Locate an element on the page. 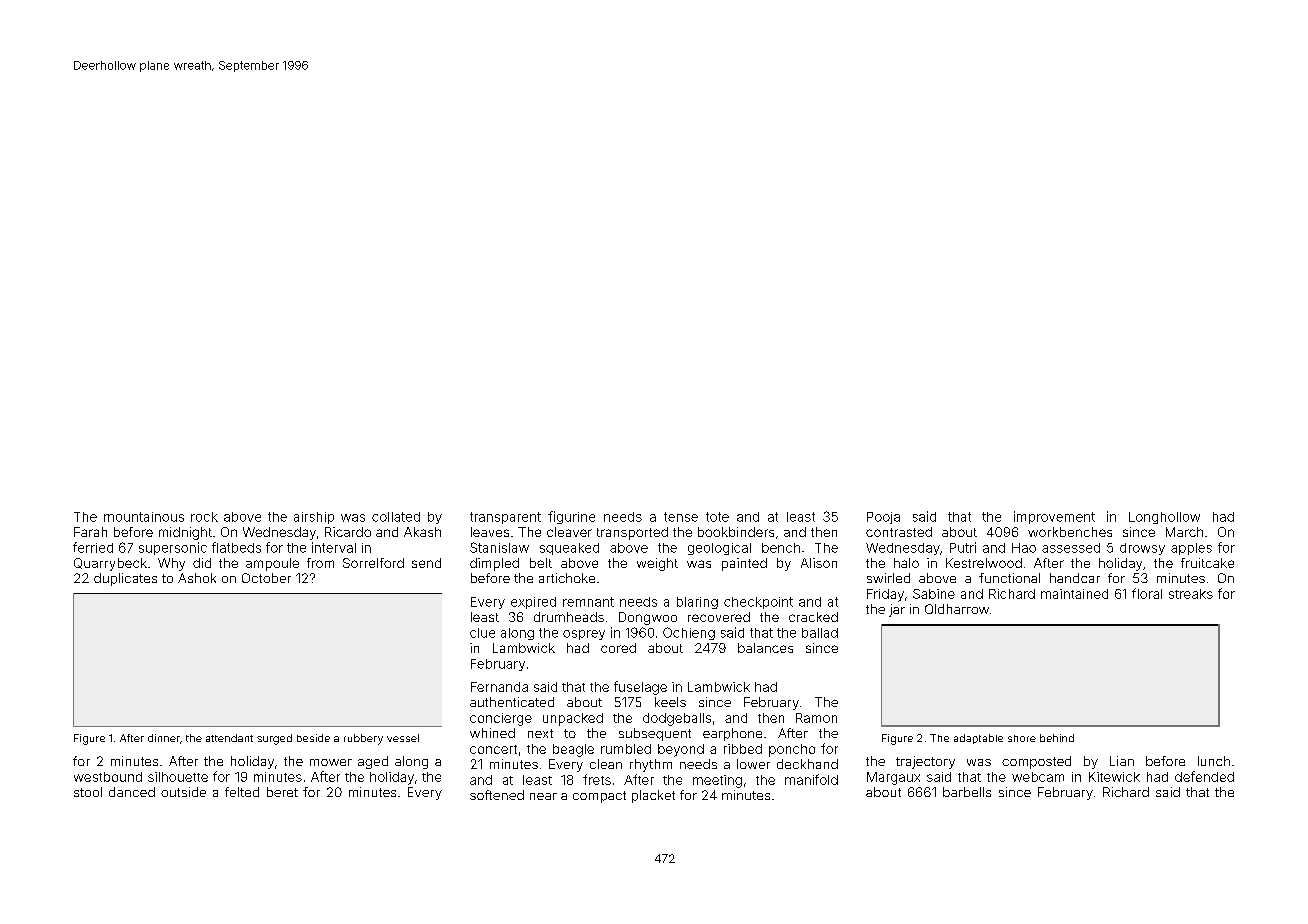 The image size is (1308, 924). beagle is located at coordinates (573, 750).
